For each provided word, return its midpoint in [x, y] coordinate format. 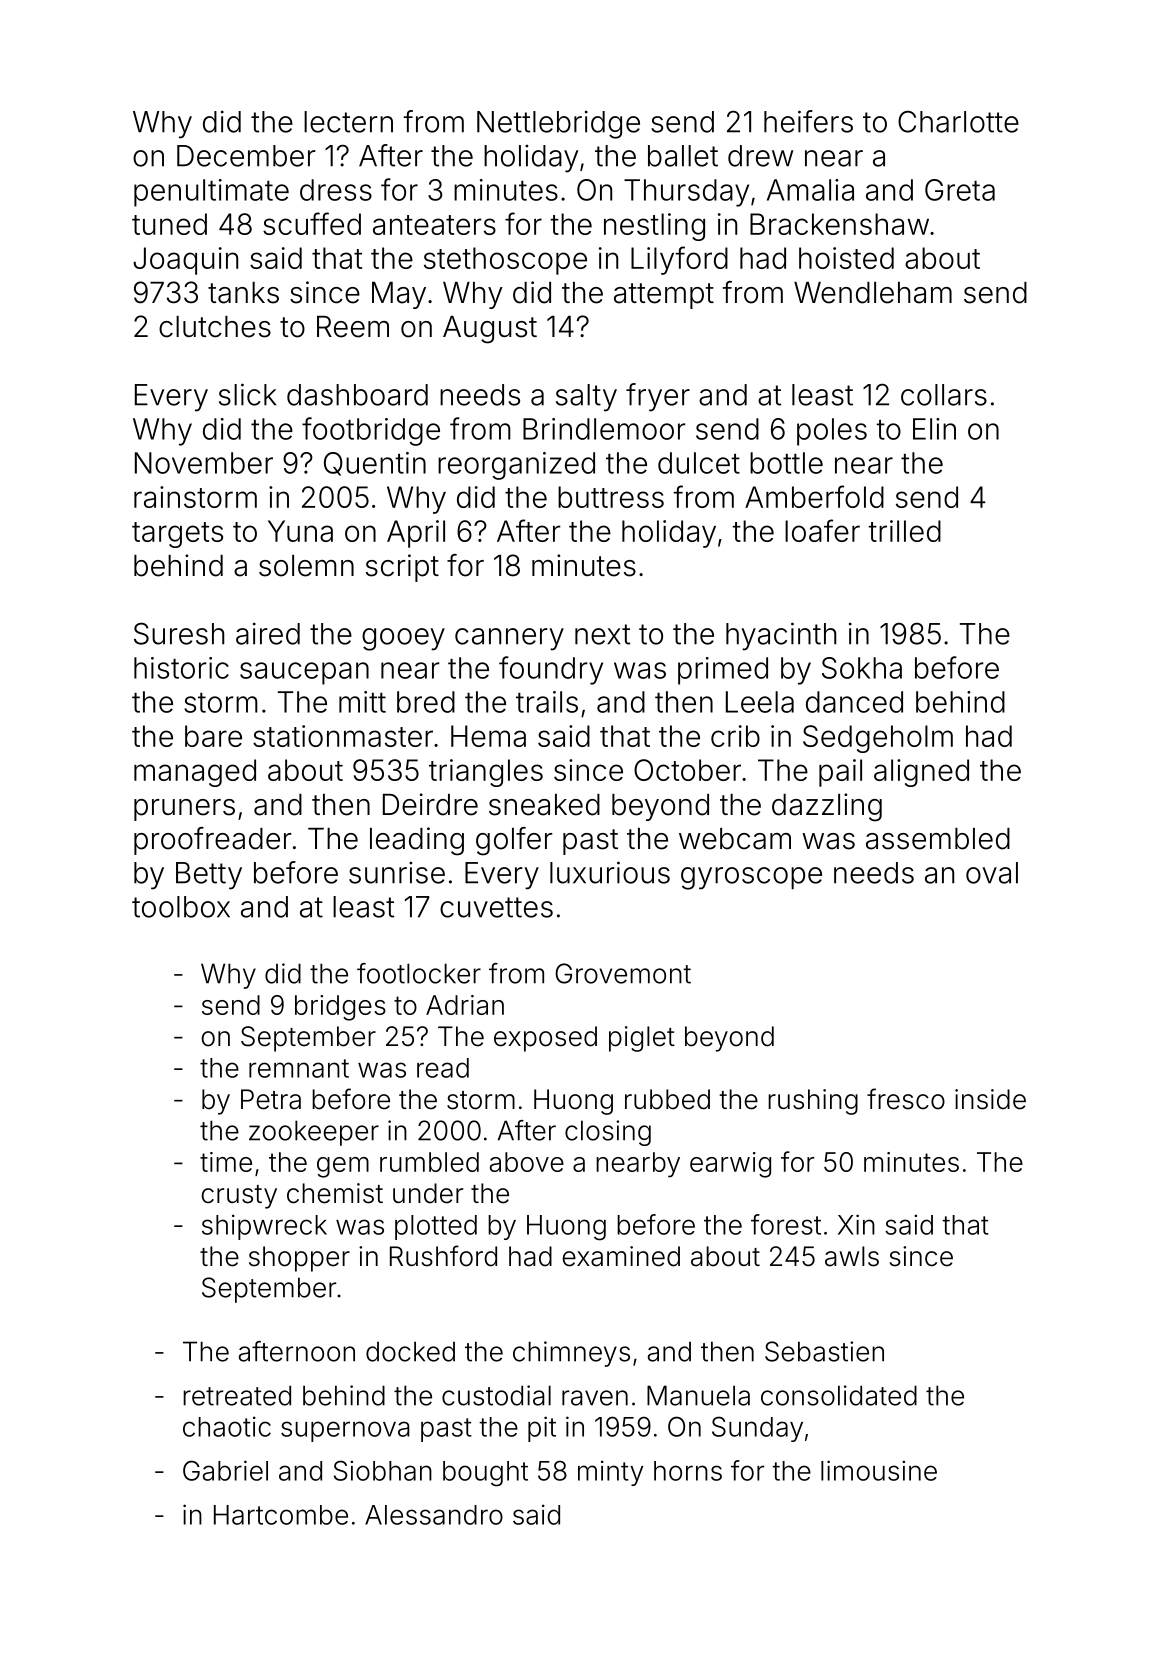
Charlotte [958, 121]
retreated [237, 1395]
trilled [904, 531]
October [687, 770]
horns [688, 1471]
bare [213, 736]
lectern [348, 122]
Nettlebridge [558, 124]
